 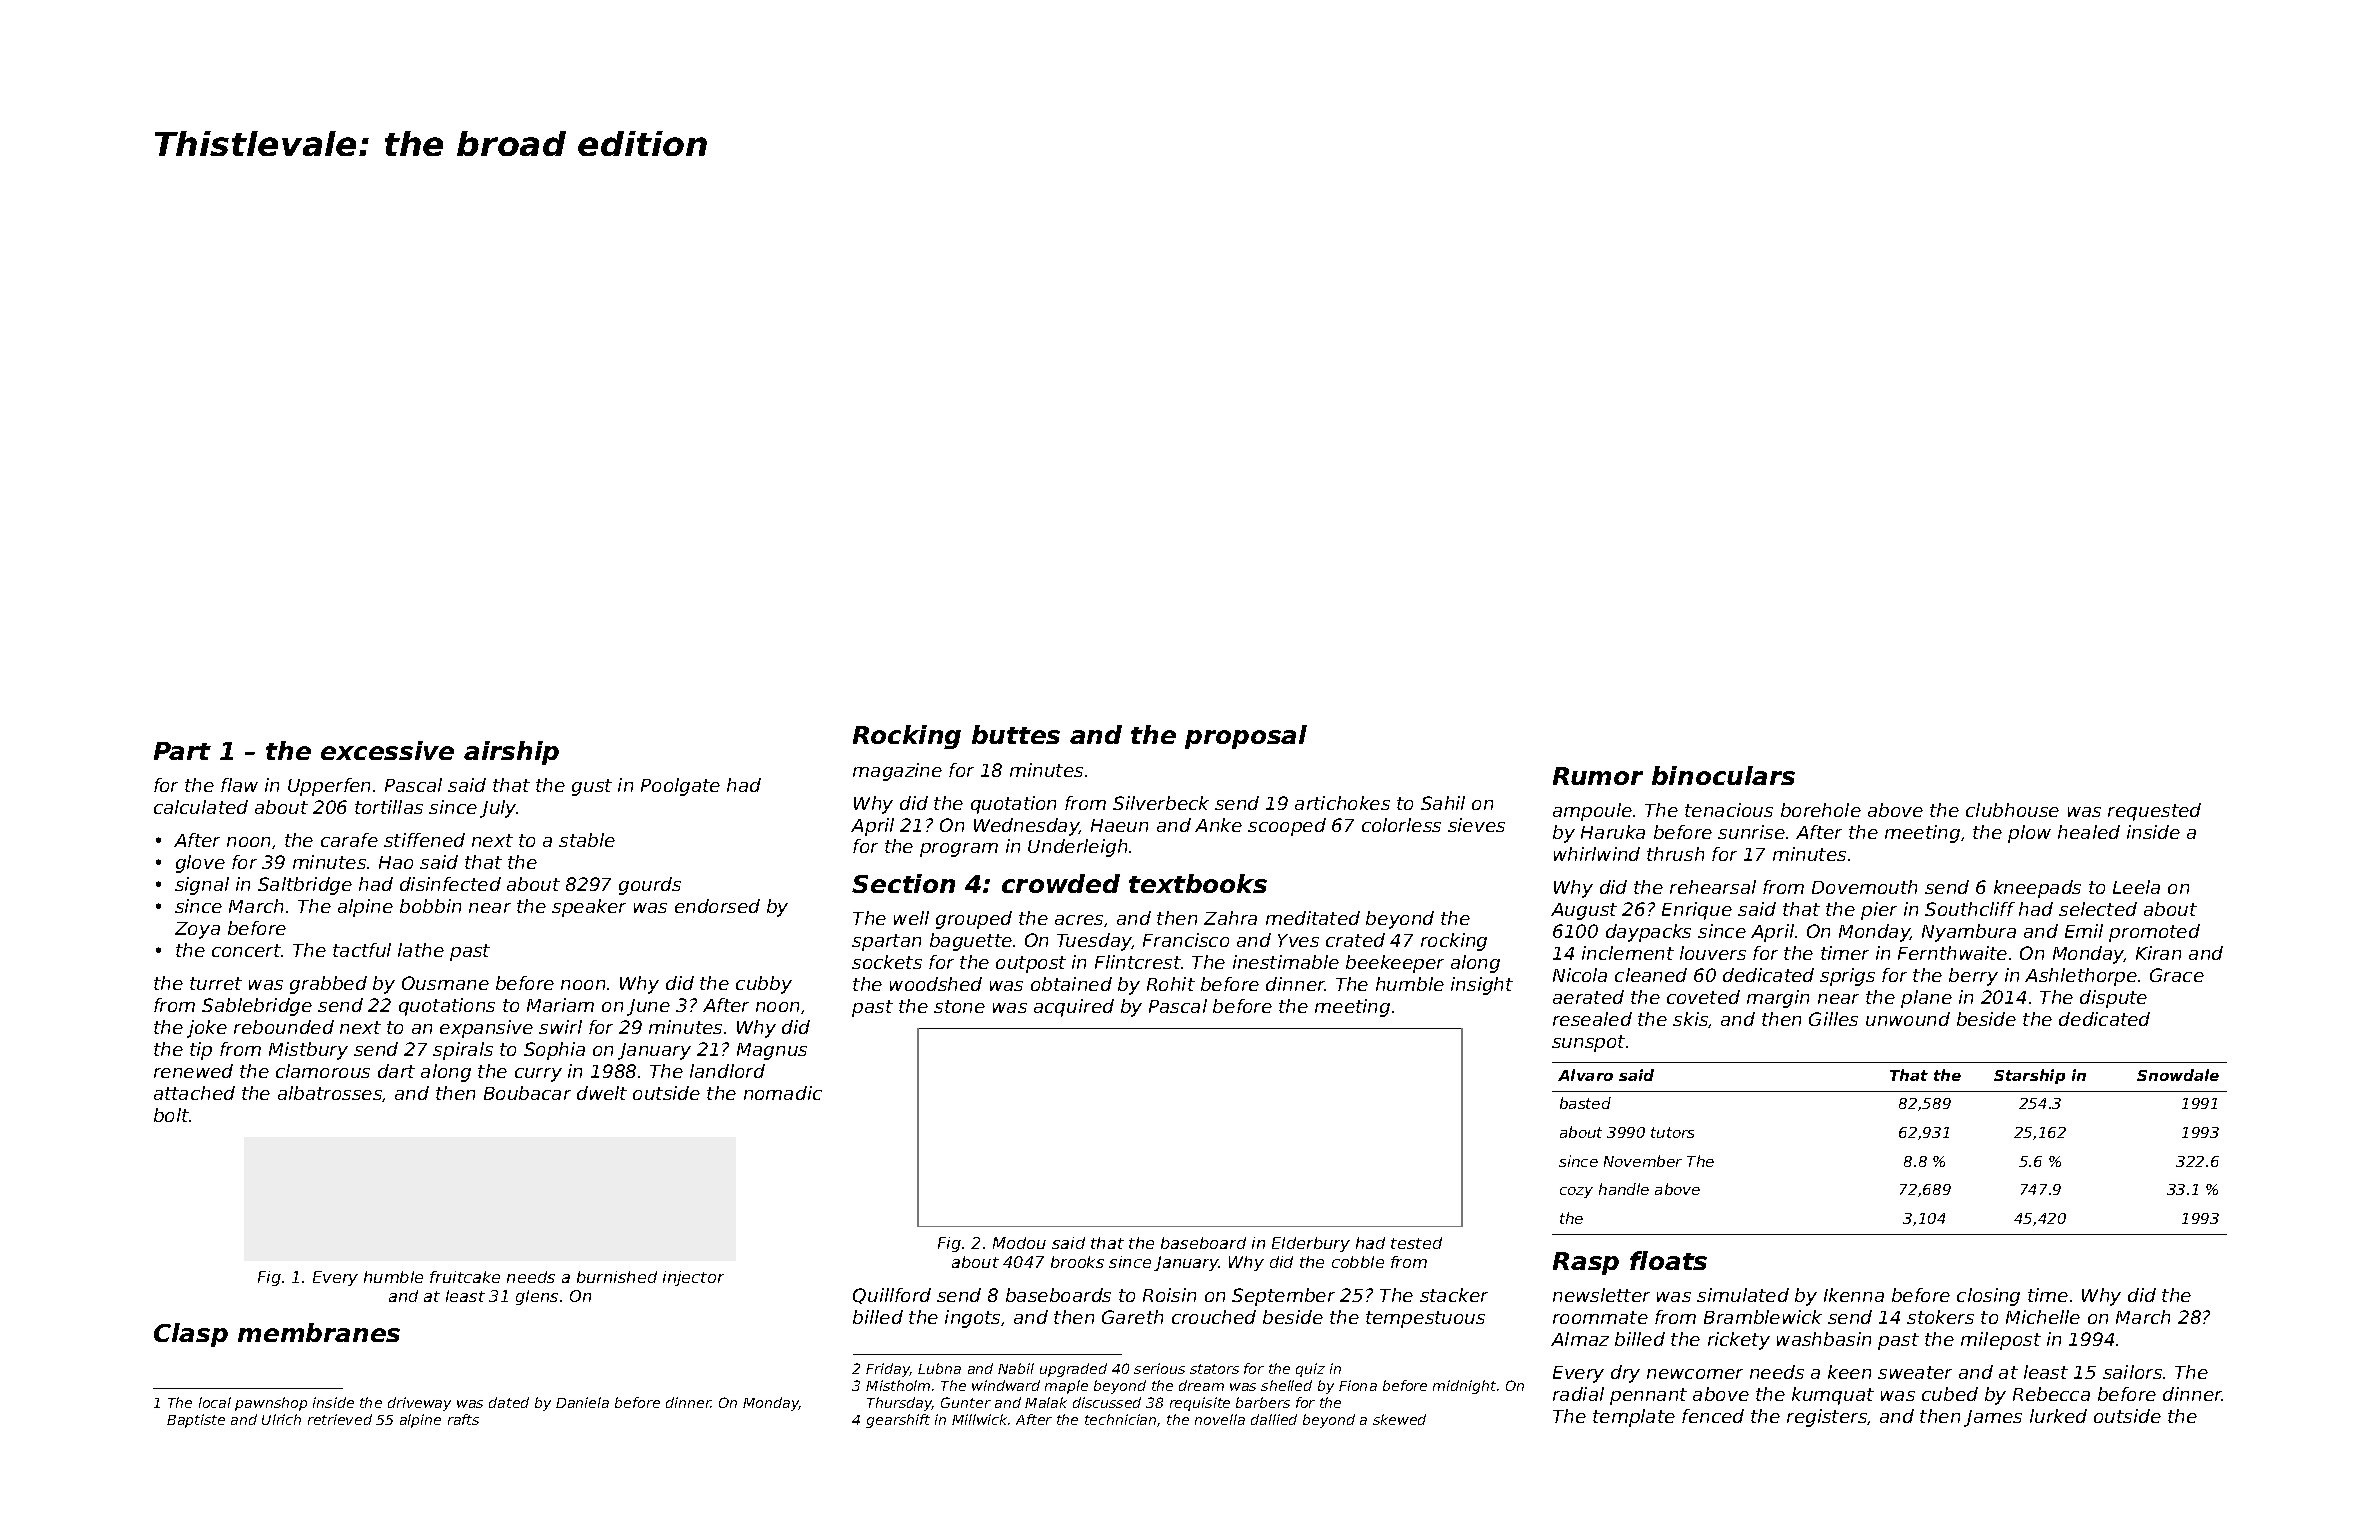 What do you see at coordinates (1988, 1297) in the screenshot?
I see `closing` at bounding box center [1988, 1297].
